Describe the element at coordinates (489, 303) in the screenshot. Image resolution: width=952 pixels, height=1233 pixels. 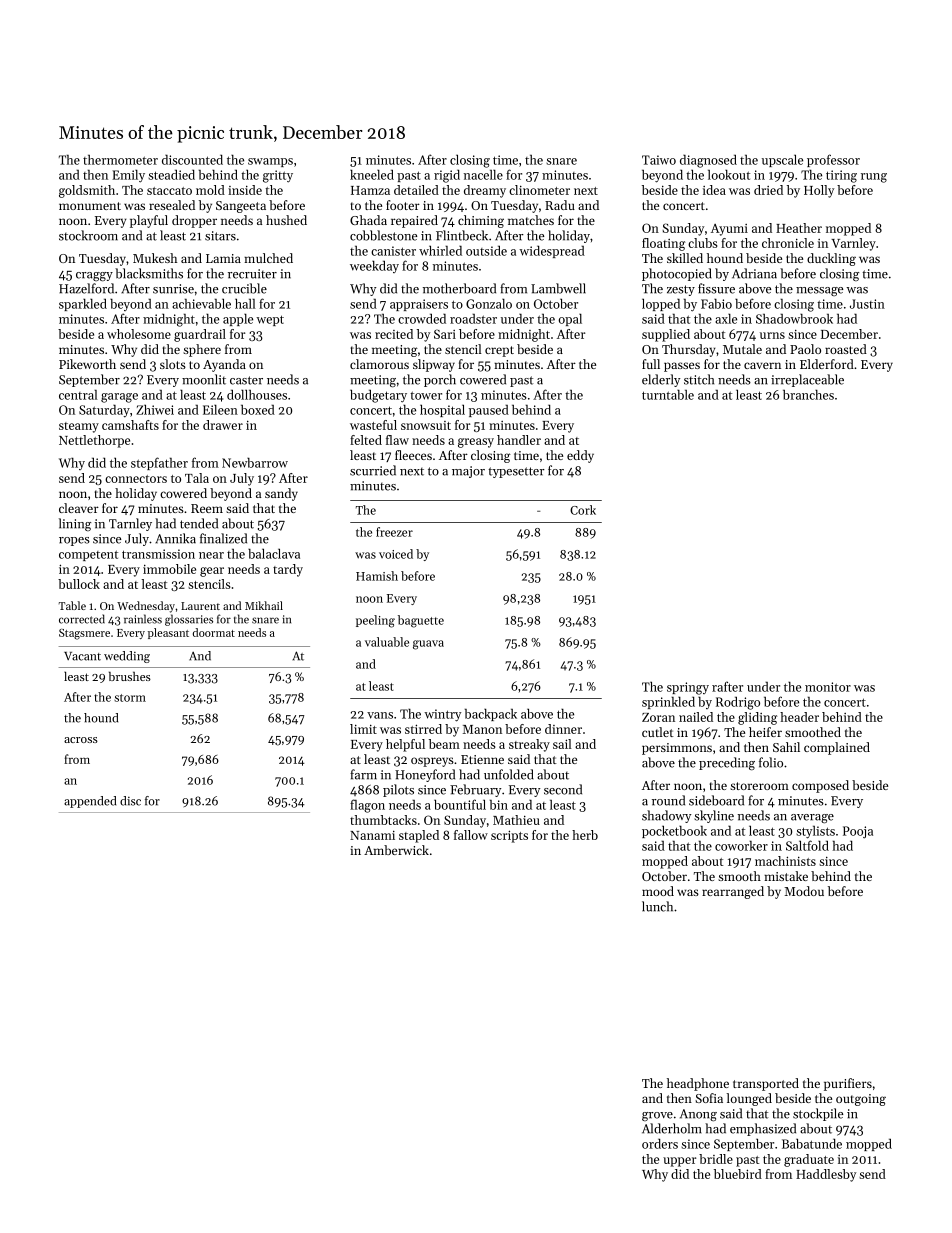
I see `Gonzalo` at that location.
